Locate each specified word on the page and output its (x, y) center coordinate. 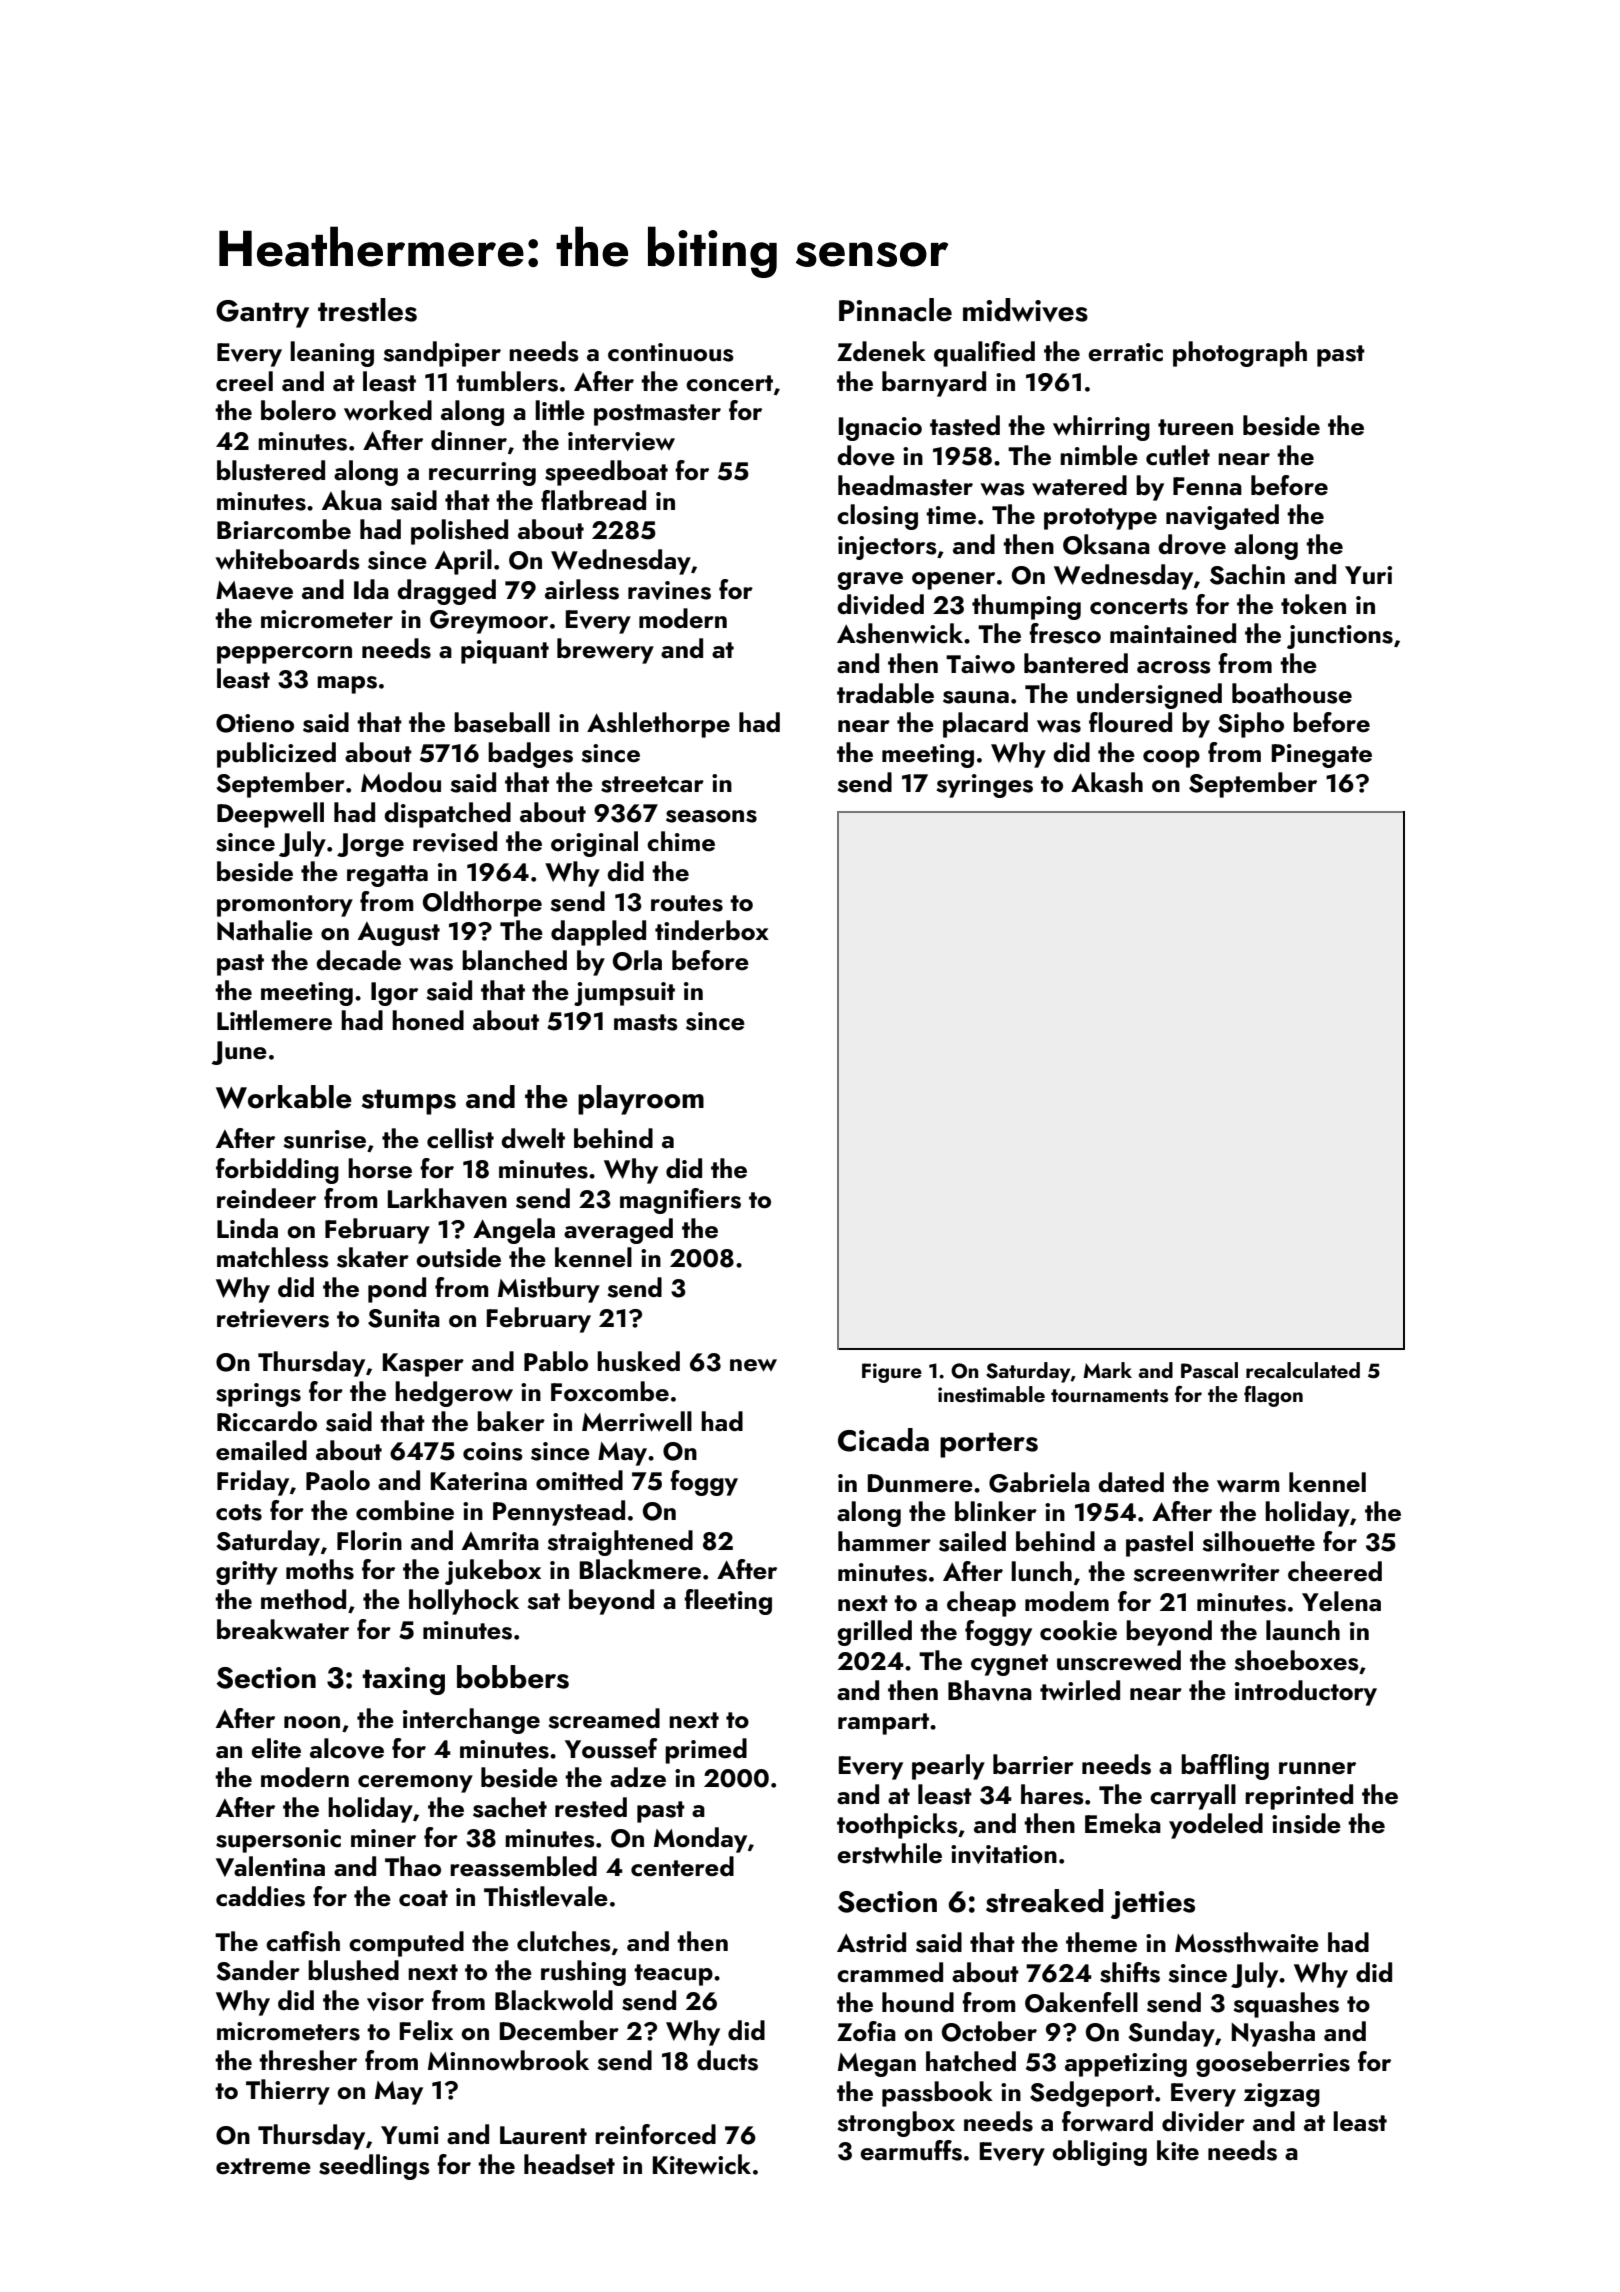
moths (320, 1569)
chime (681, 841)
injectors (887, 548)
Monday (700, 1840)
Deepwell (270, 815)
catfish (303, 1941)
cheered (1335, 1571)
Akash (1107, 782)
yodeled (1216, 1826)
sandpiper (442, 354)
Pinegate (1322, 756)
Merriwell (637, 1421)
